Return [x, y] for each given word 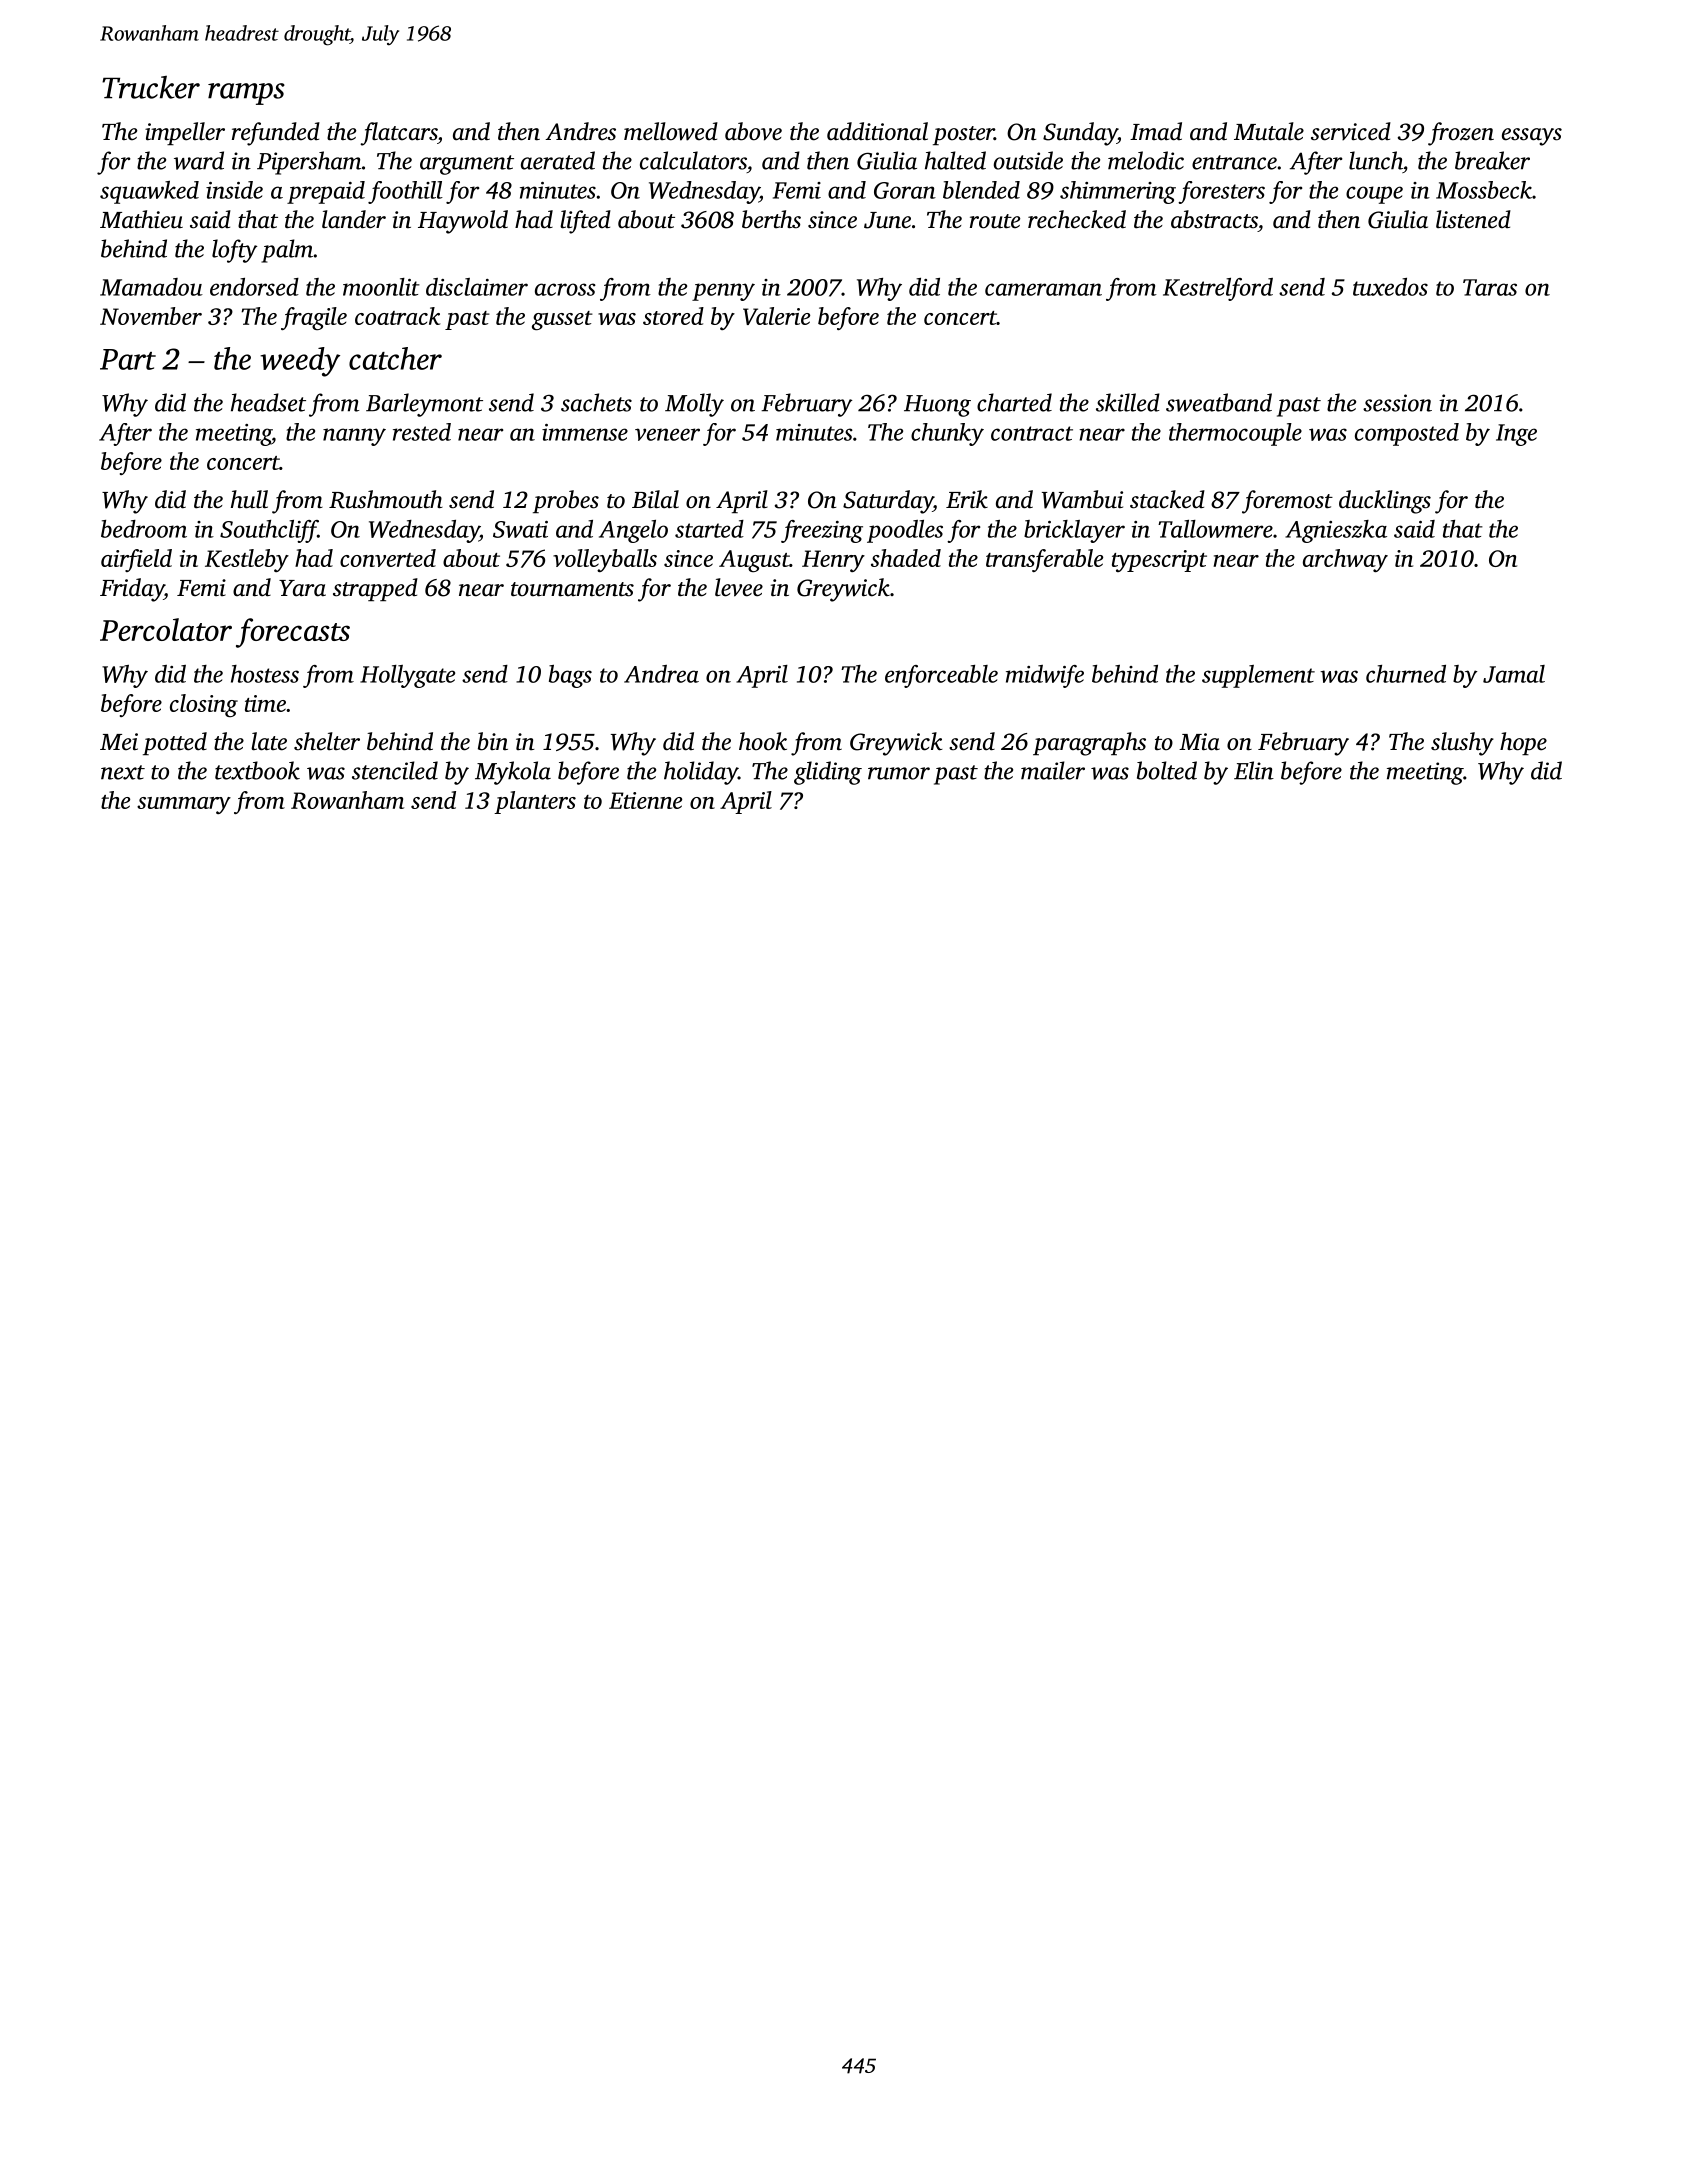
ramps [246, 94]
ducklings [1385, 502]
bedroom [144, 529]
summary [184, 805]
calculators [693, 160]
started [709, 529]
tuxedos [1390, 287]
